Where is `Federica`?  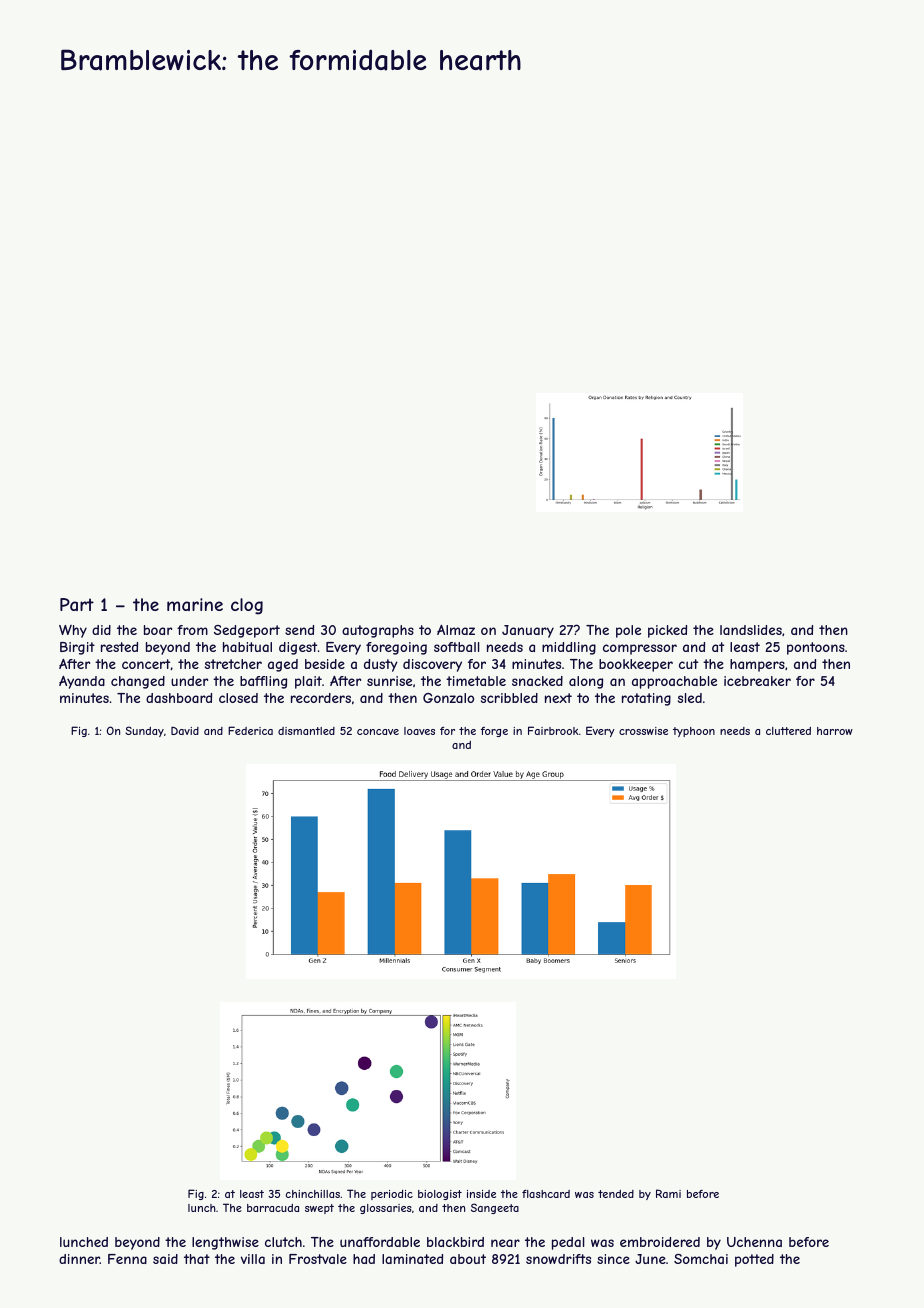 Federica is located at coordinates (250, 730).
